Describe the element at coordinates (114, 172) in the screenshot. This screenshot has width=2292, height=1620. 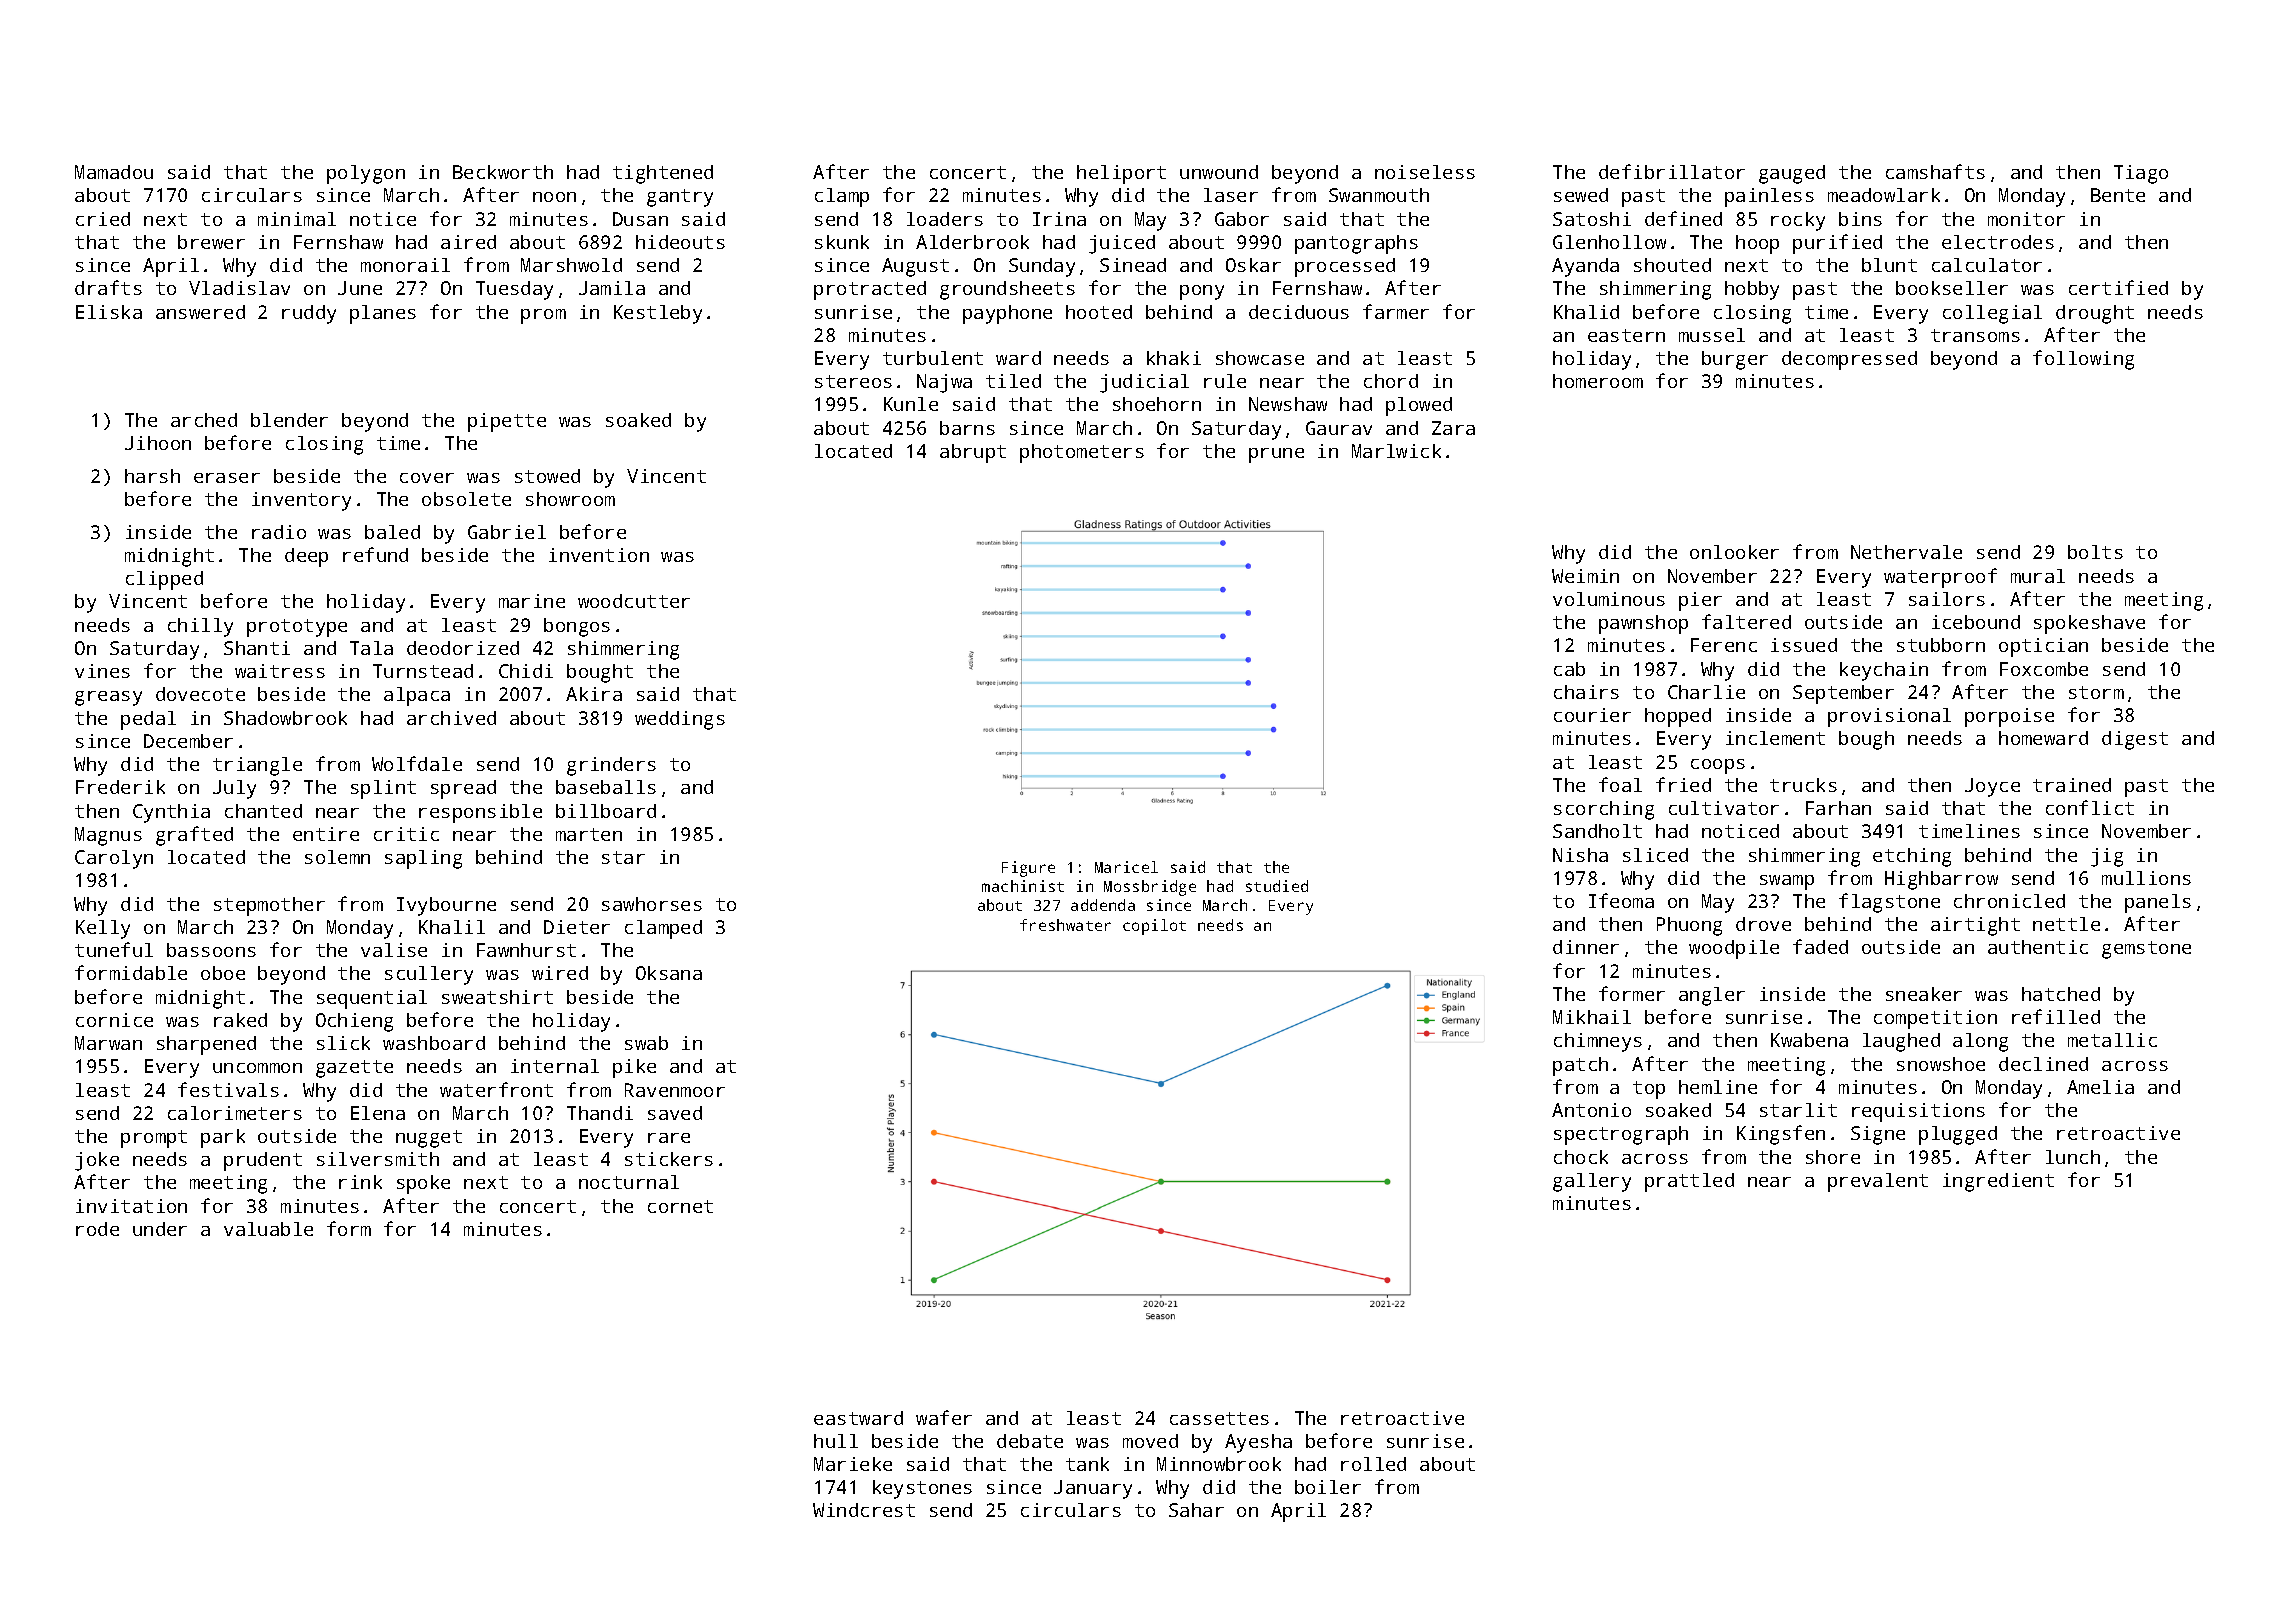
I see `Mamadou` at that location.
